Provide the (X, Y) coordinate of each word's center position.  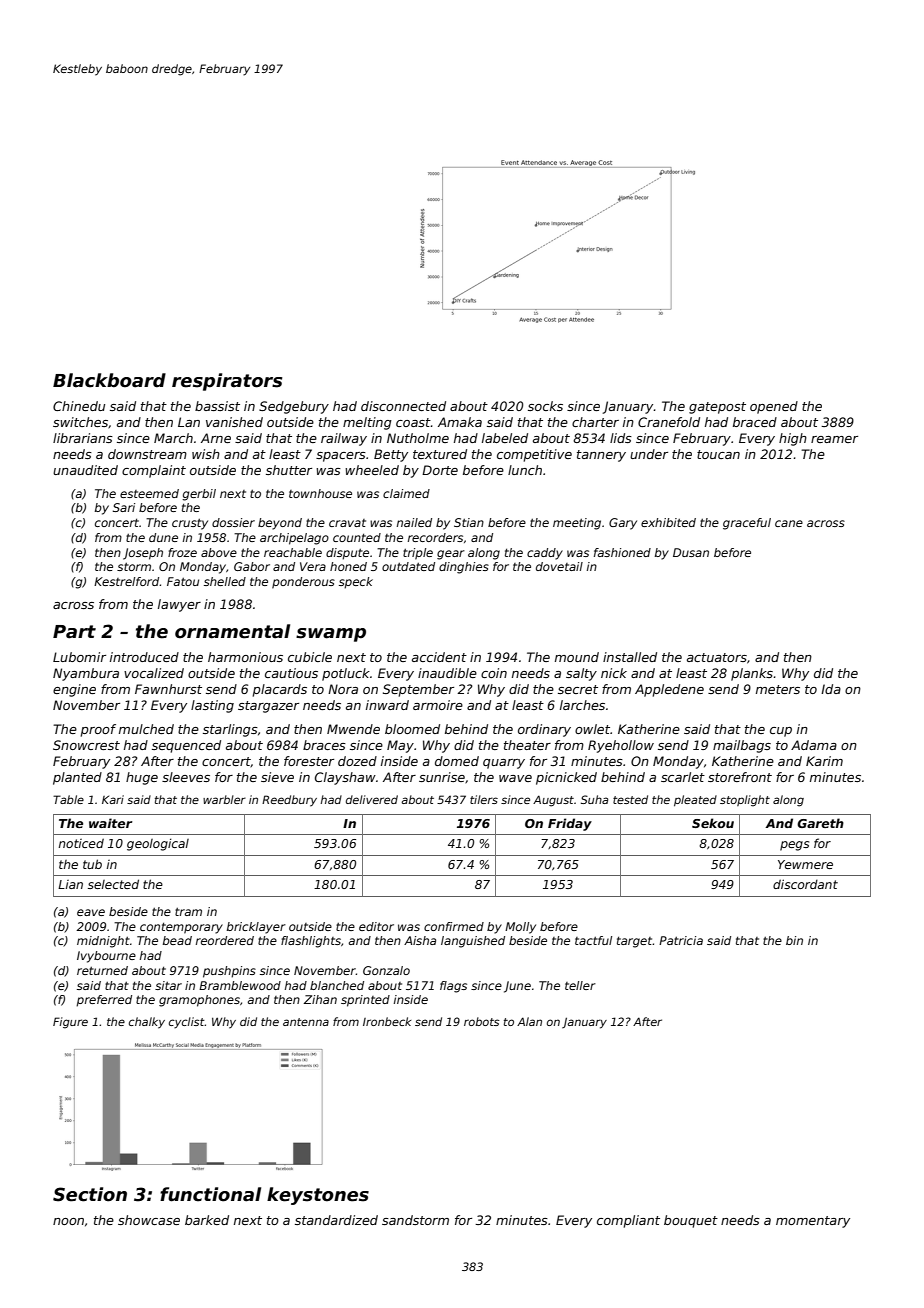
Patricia (681, 940)
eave (91, 912)
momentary (813, 1222)
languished (473, 942)
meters (778, 689)
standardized (336, 1220)
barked (207, 1220)
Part (74, 632)
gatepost (717, 408)
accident (439, 657)
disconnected (403, 406)
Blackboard (109, 380)
